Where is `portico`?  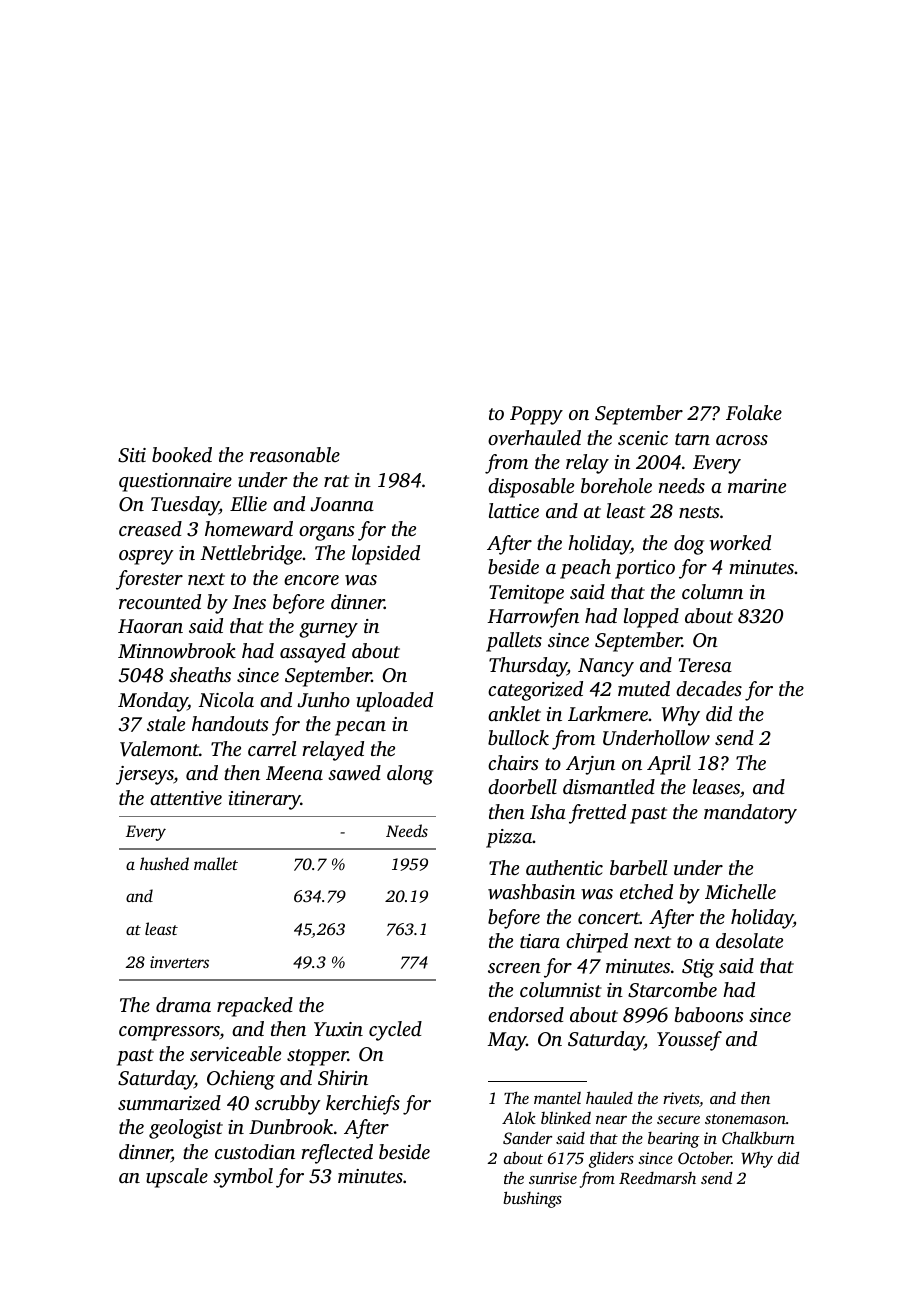
portico is located at coordinates (645, 569).
